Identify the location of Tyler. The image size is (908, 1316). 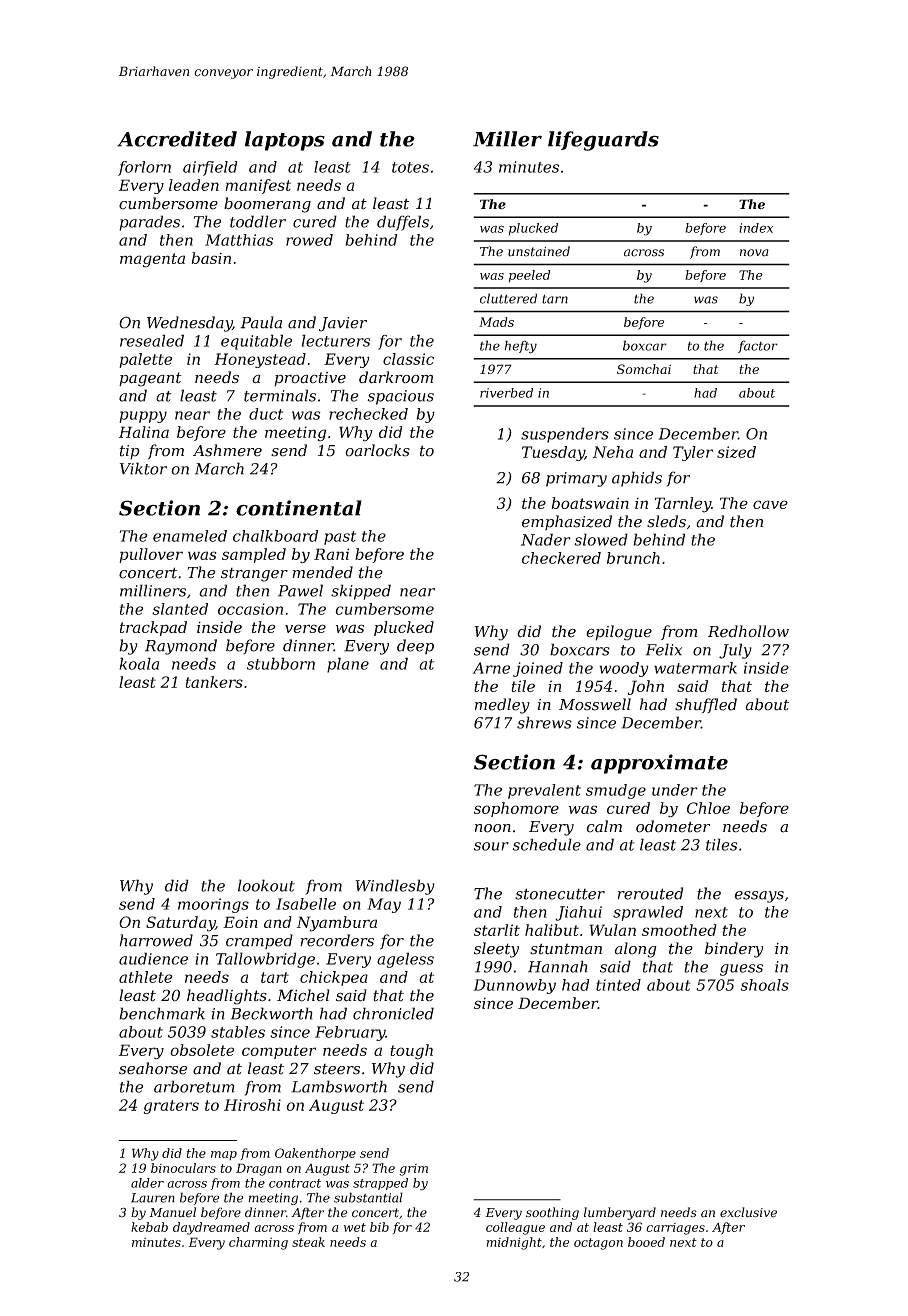
(693, 453).
